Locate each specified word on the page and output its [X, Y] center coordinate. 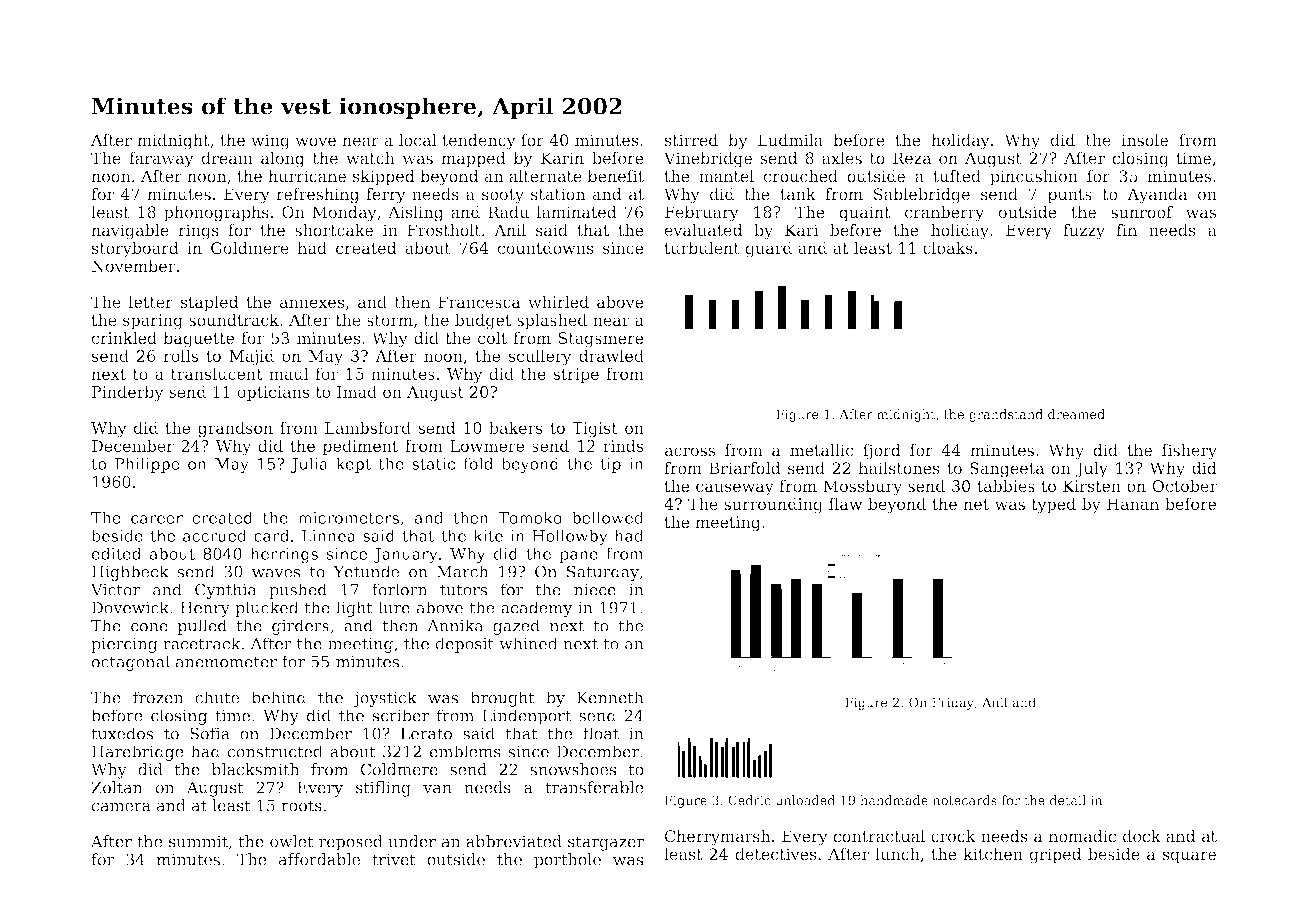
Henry [205, 609]
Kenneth [610, 697]
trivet [394, 859]
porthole [567, 861]
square [1189, 857]
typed [1053, 506]
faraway [161, 160]
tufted [957, 176]
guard [768, 250]
